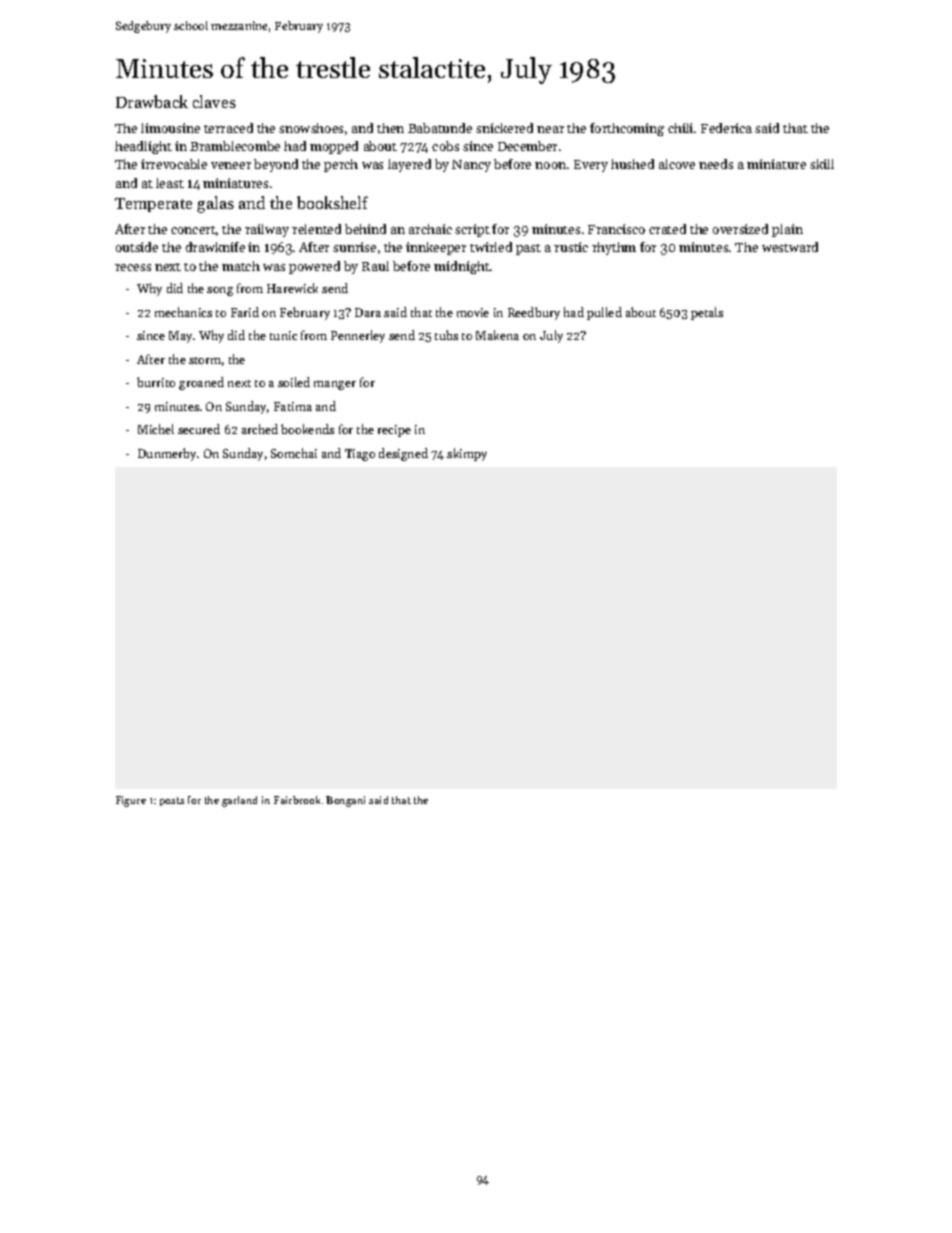 This screenshot has height=1233, width=952. What do you see at coordinates (167, 454) in the screenshot?
I see `Dunmerby` at bounding box center [167, 454].
